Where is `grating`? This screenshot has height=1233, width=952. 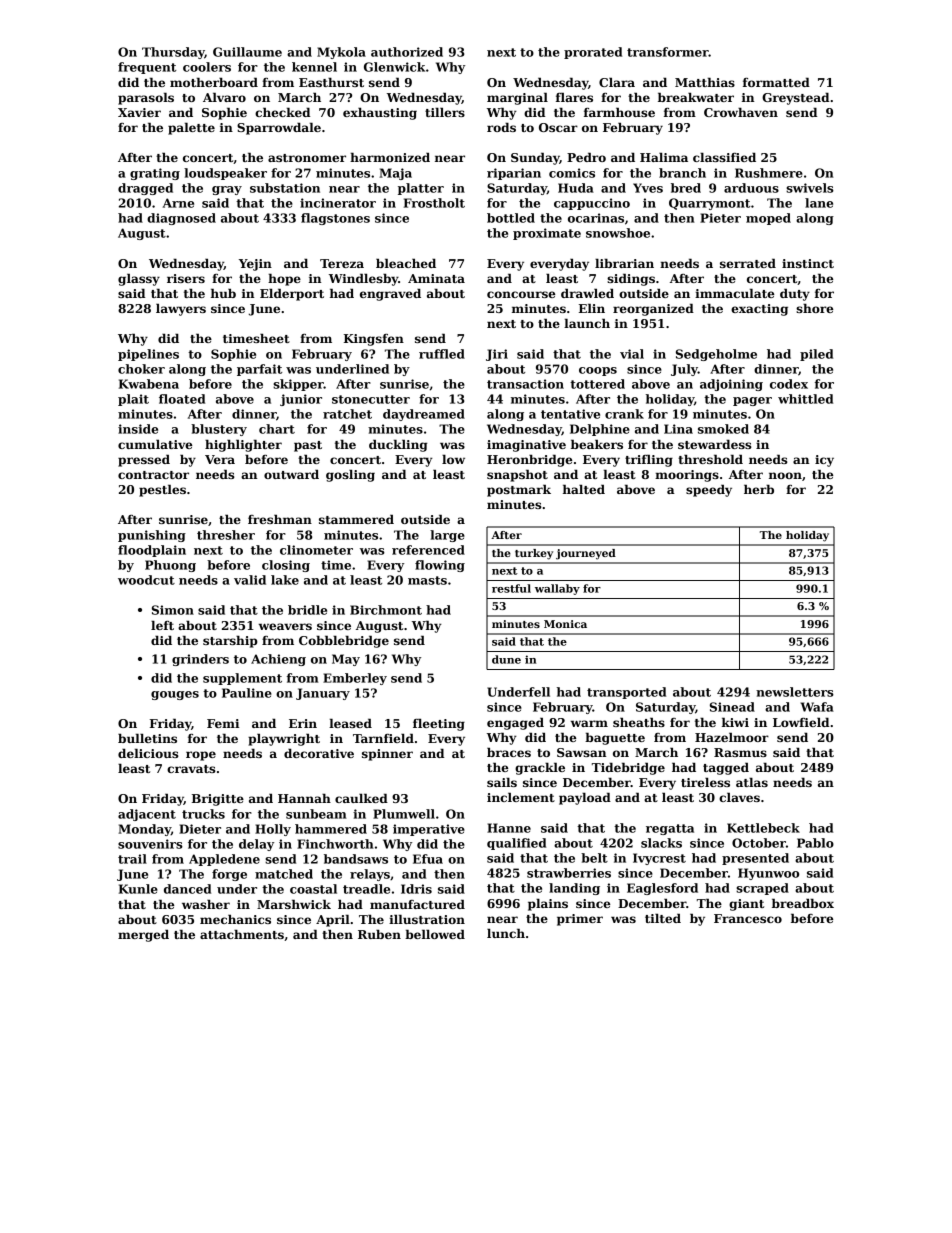
grating is located at coordinates (155, 174).
